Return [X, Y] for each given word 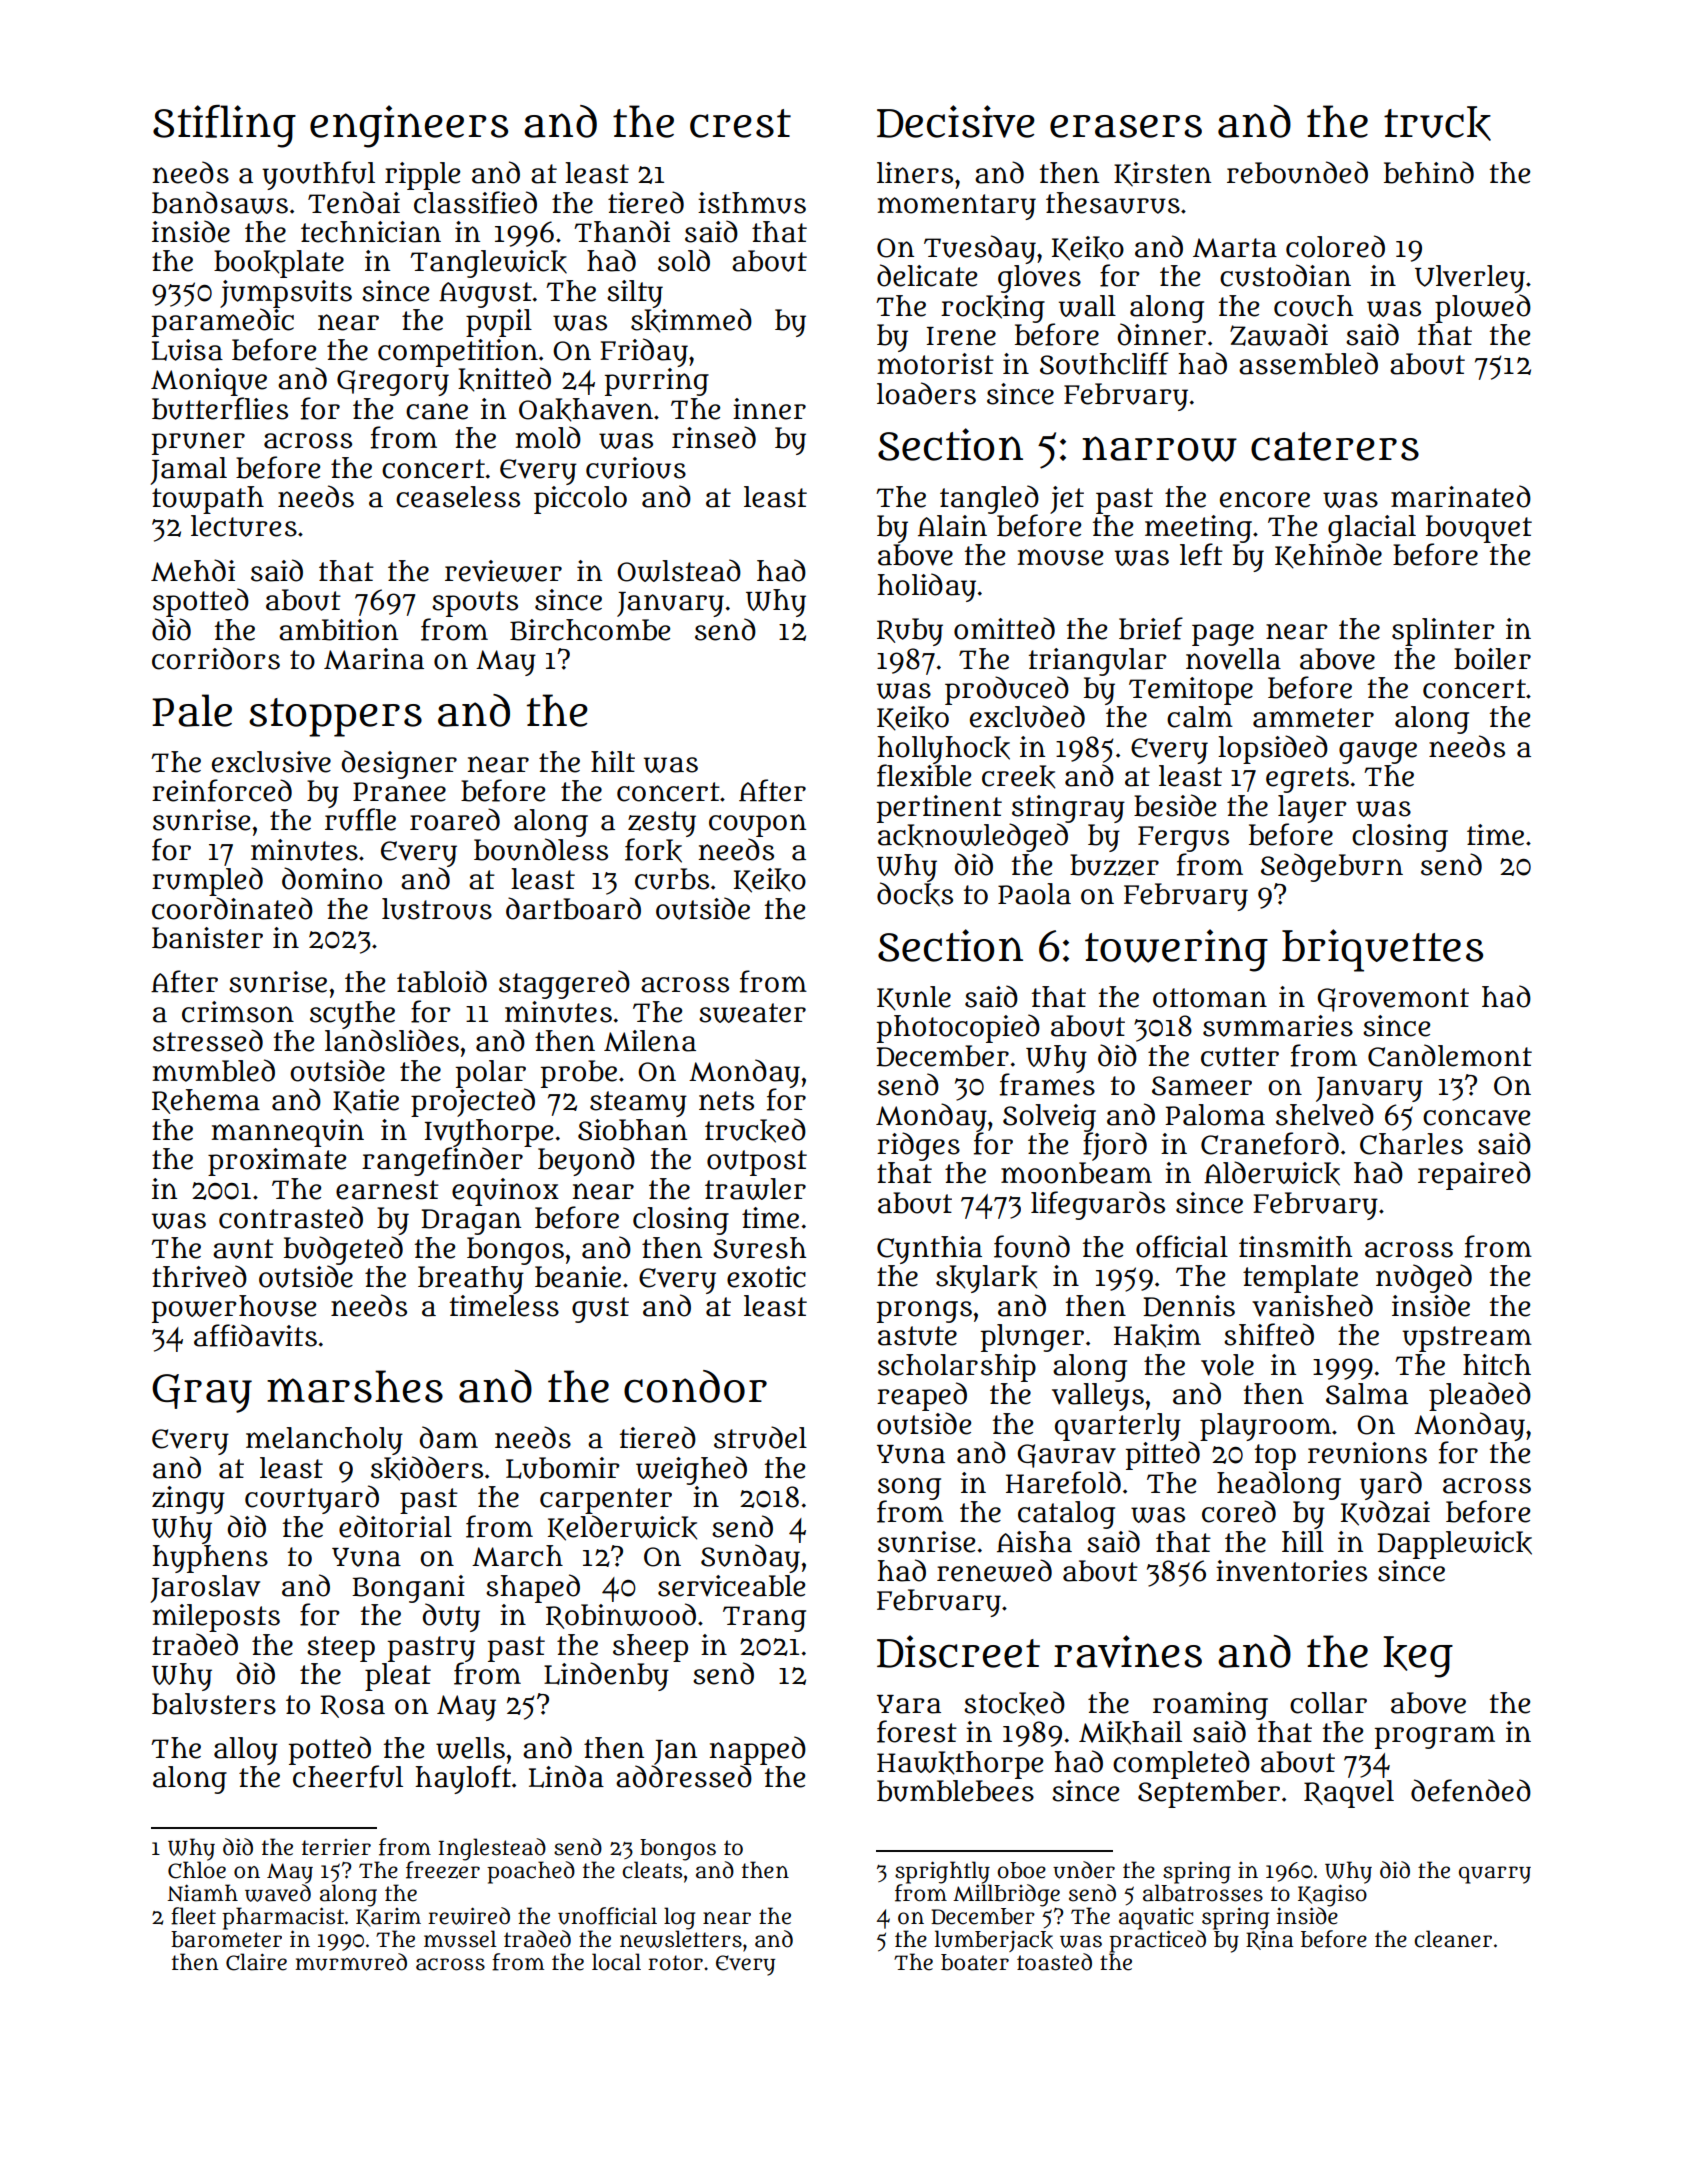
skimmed [691, 320]
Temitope [1191, 691]
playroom [1265, 1427]
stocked [1014, 1703]
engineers [409, 126]
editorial [395, 1526]
